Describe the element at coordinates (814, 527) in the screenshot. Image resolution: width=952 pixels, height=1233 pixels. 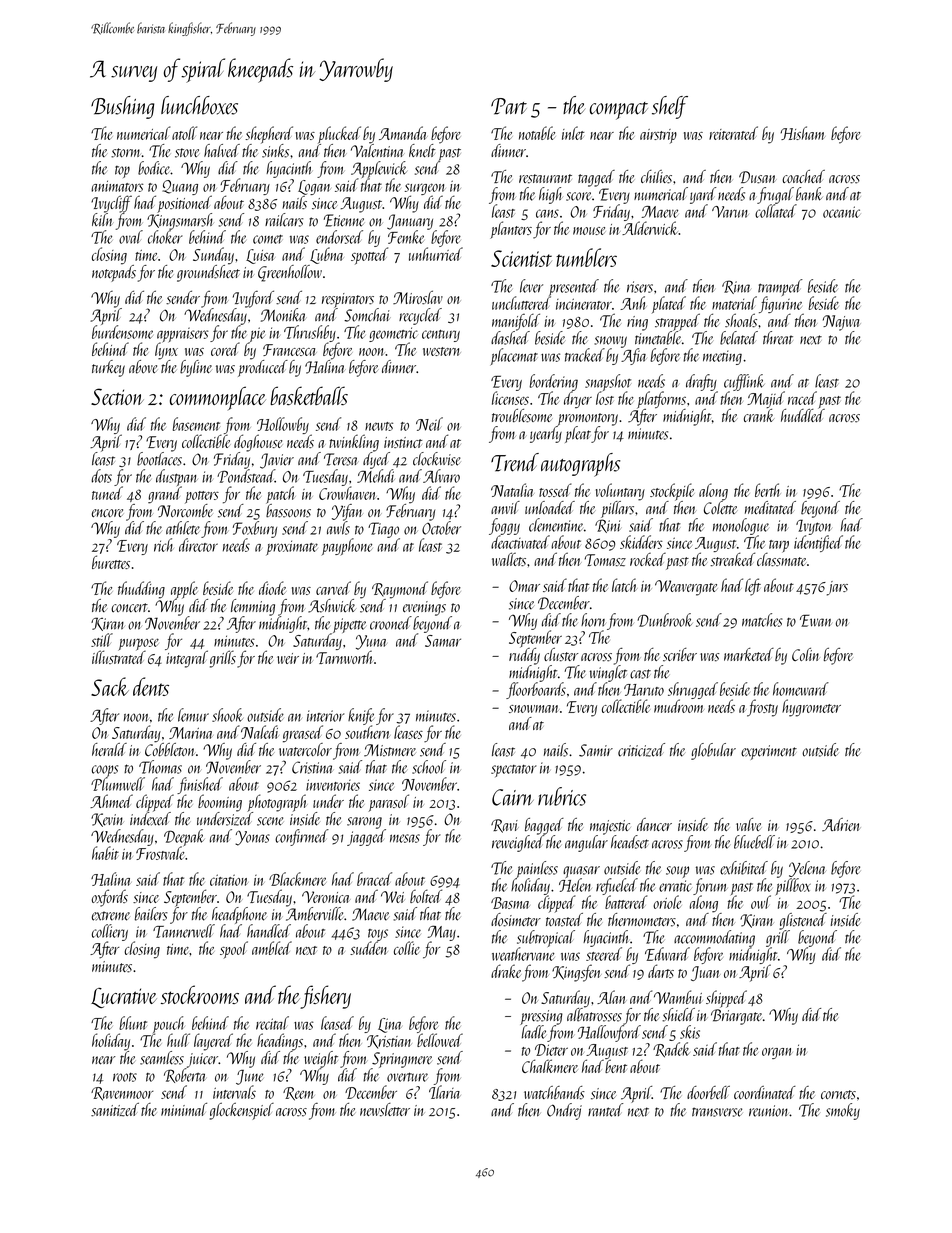
I see `Ivyton` at that location.
